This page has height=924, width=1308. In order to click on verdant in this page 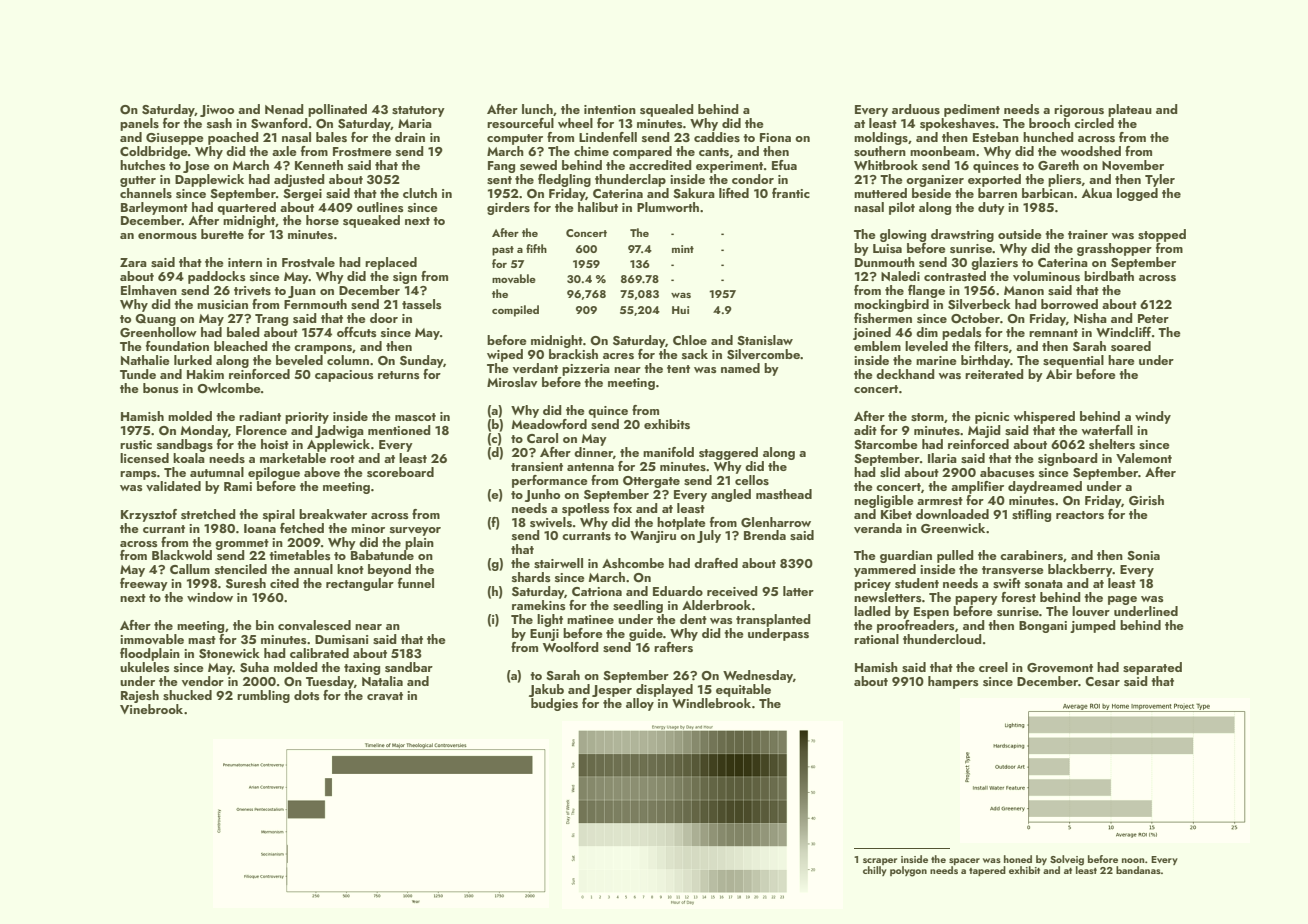, I will do `click(535, 368)`.
